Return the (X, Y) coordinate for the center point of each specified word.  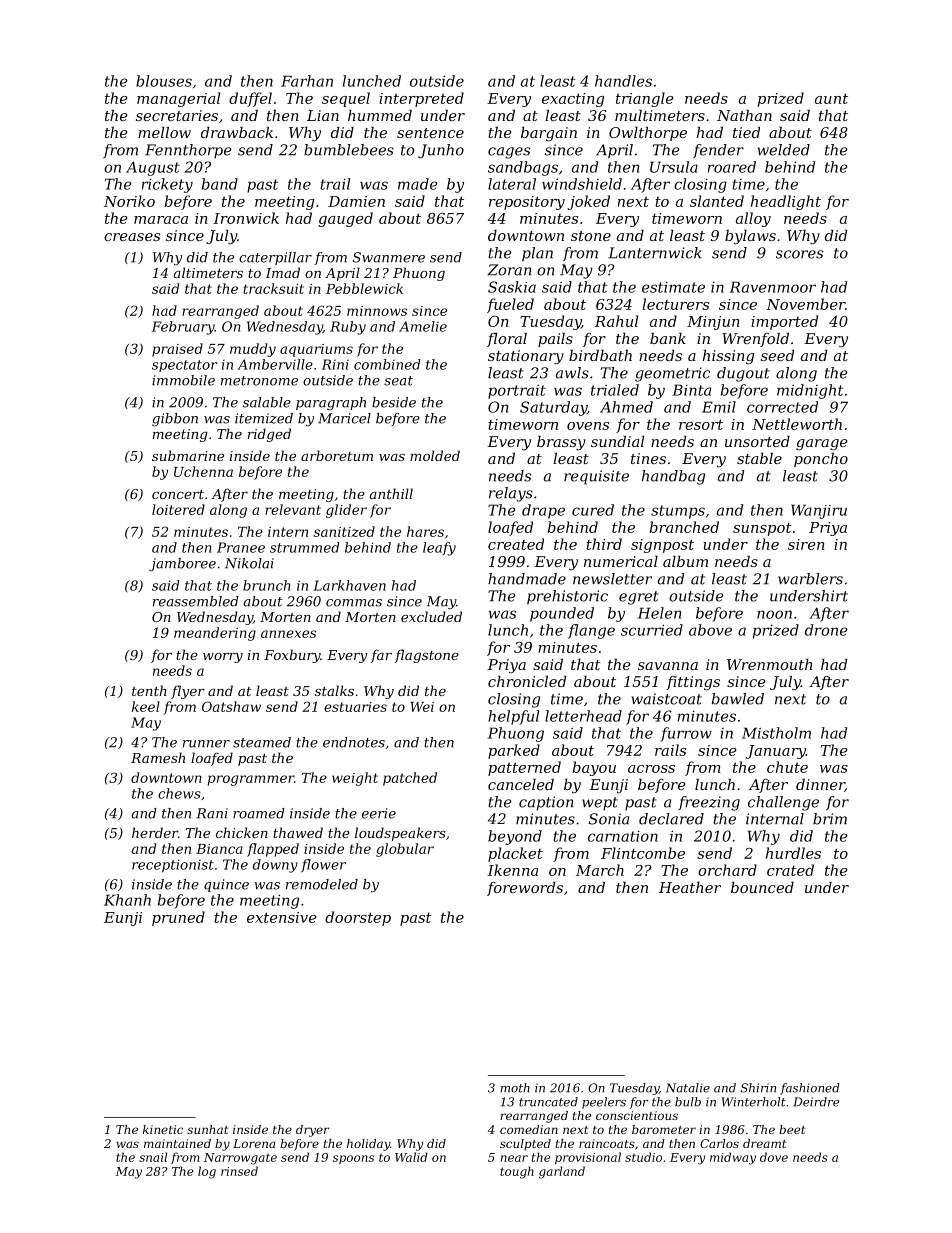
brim (830, 819)
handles (623, 81)
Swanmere (389, 257)
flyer (188, 692)
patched (410, 779)
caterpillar (275, 258)
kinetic (163, 1129)
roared (732, 167)
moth (515, 1088)
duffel (250, 99)
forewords (525, 889)
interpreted (421, 99)
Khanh (127, 900)
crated (790, 870)
